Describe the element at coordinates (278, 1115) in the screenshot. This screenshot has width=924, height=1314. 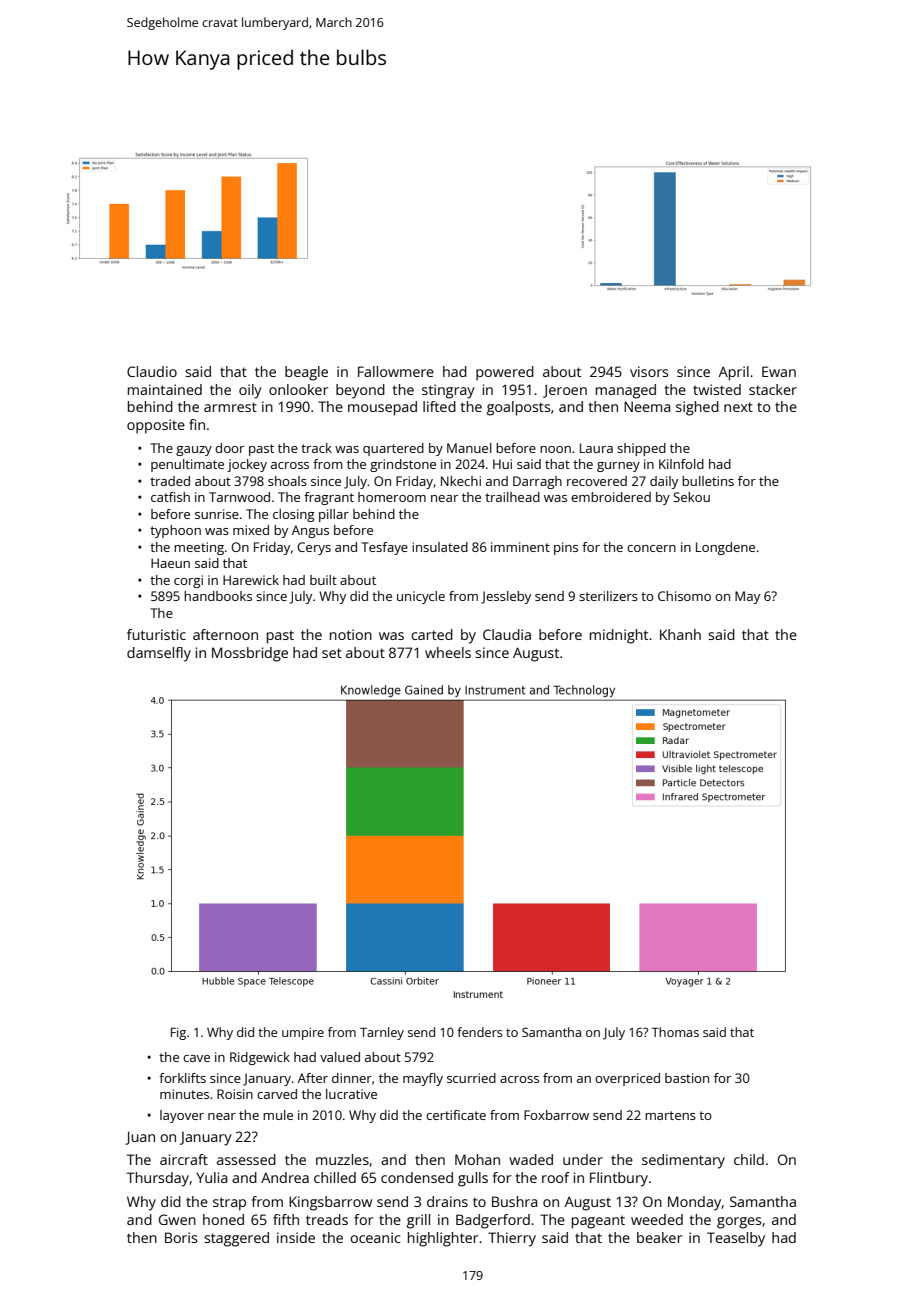
I see `mule` at that location.
